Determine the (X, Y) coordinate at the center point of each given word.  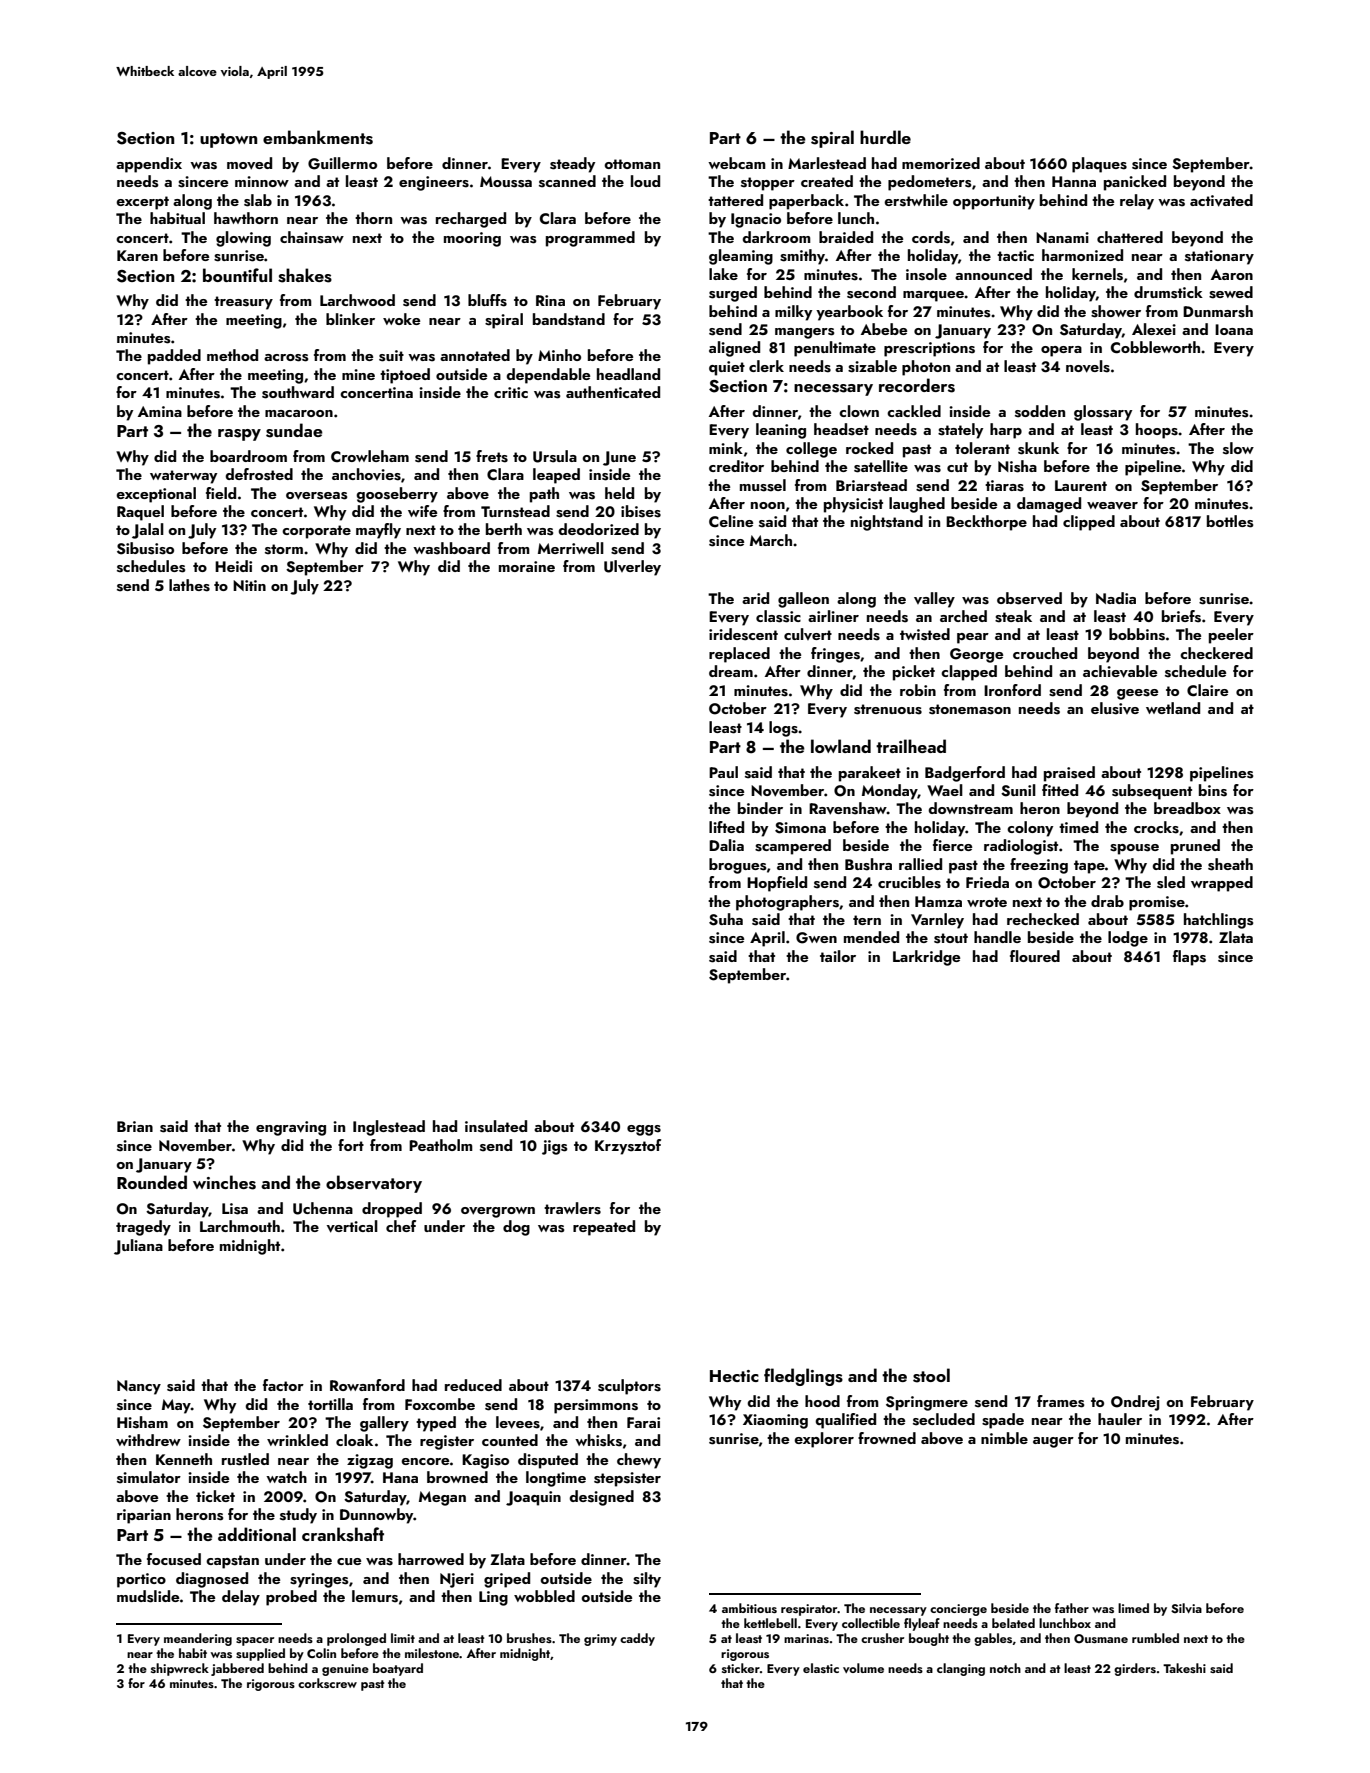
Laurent (1081, 485)
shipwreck (180, 1669)
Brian (135, 1126)
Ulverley (632, 568)
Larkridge (926, 958)
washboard (451, 548)
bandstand (569, 319)
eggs (644, 1130)
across (286, 358)
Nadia (1116, 598)
